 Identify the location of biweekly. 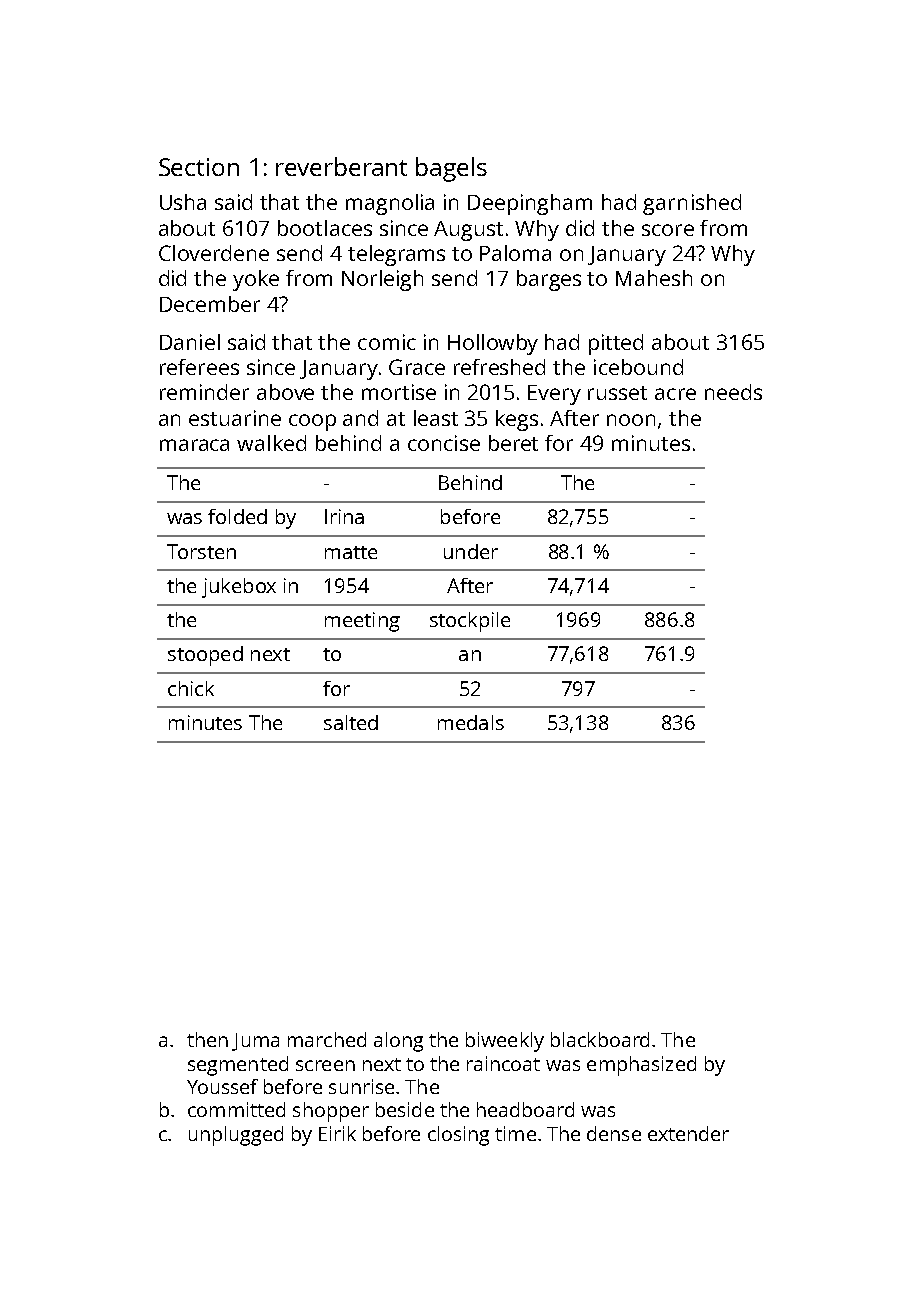
(505, 1042).
